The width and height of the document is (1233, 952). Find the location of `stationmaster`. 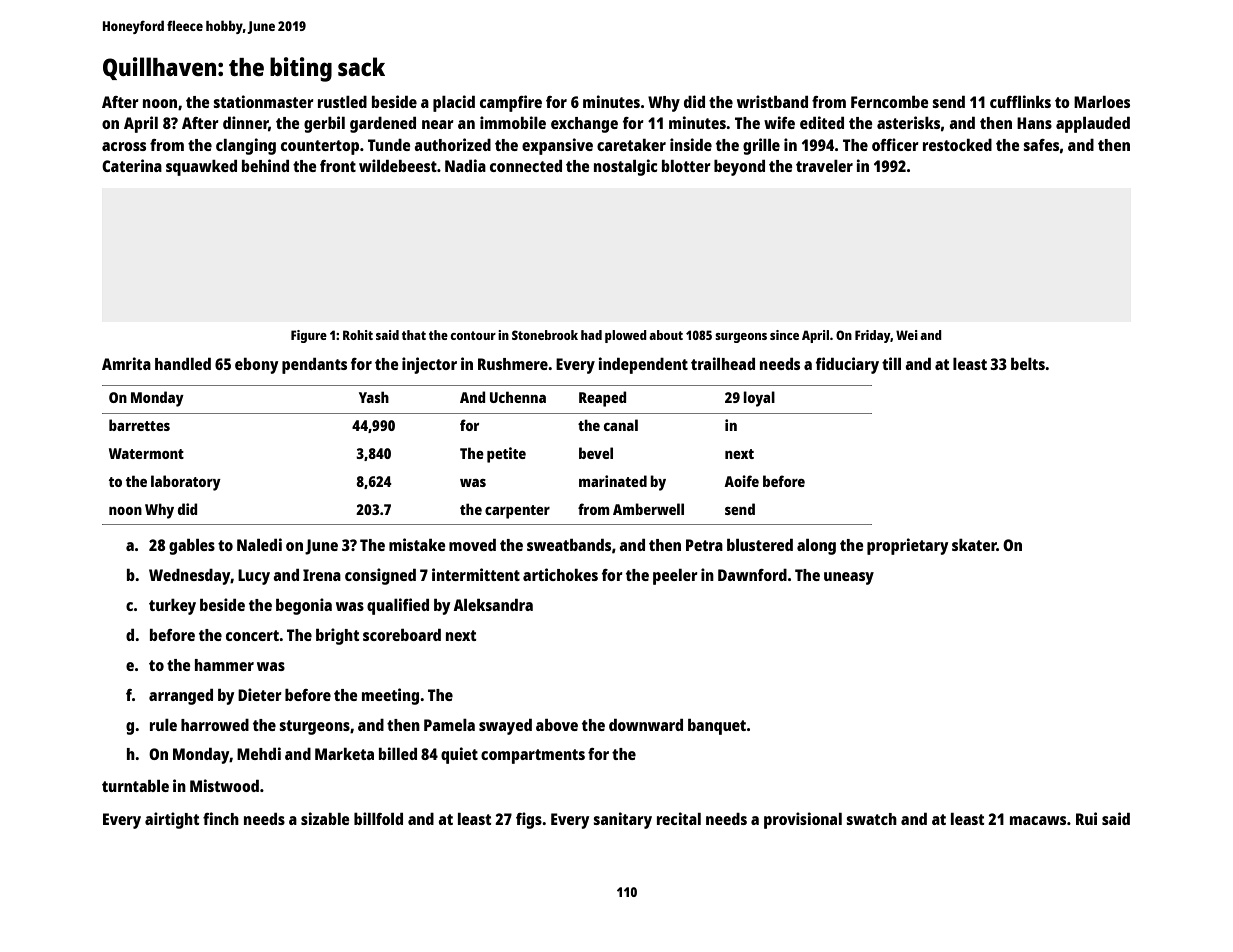

stationmaster is located at coordinates (263, 101).
